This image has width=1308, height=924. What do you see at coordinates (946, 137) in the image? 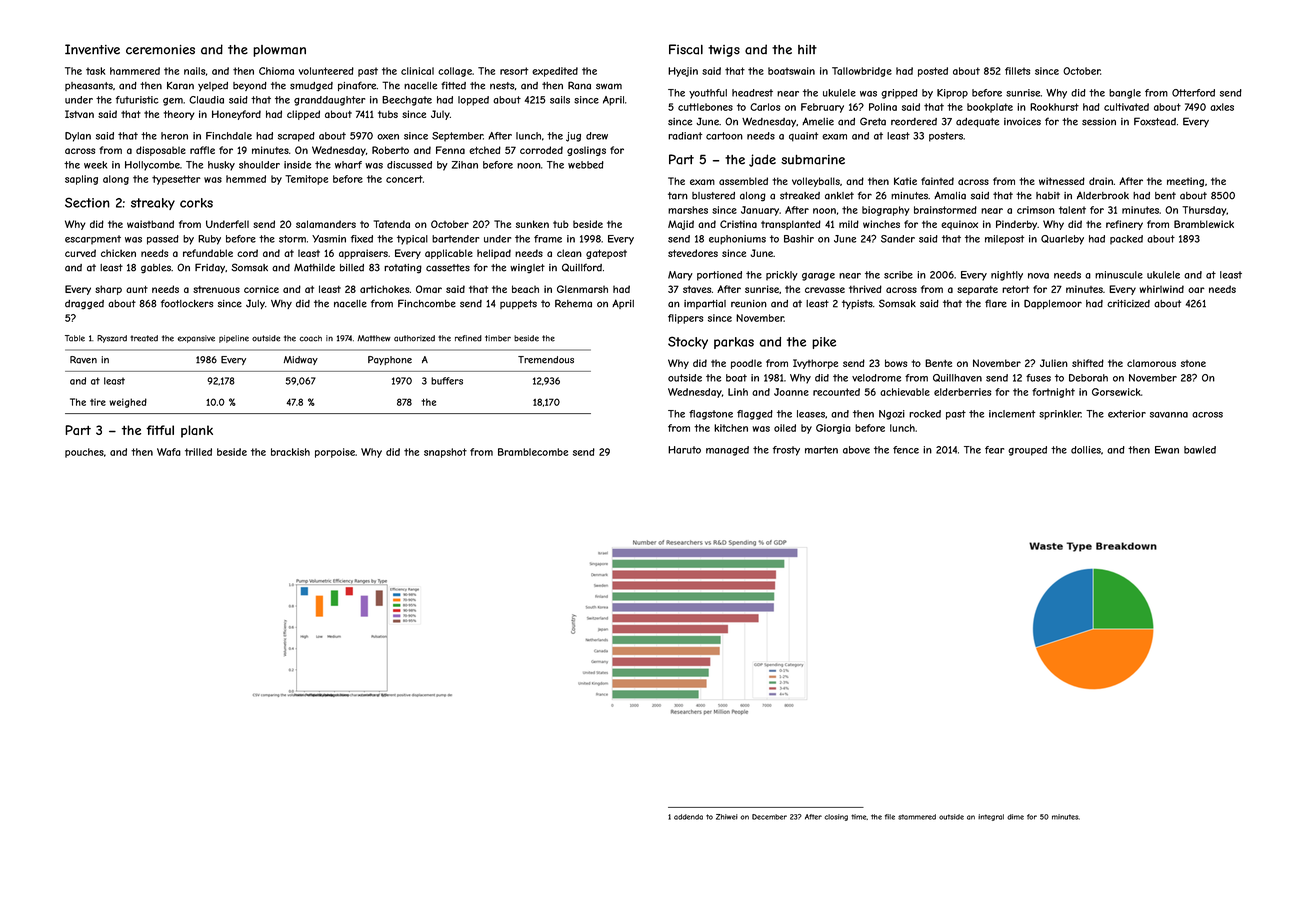
I see `posters` at bounding box center [946, 137].
